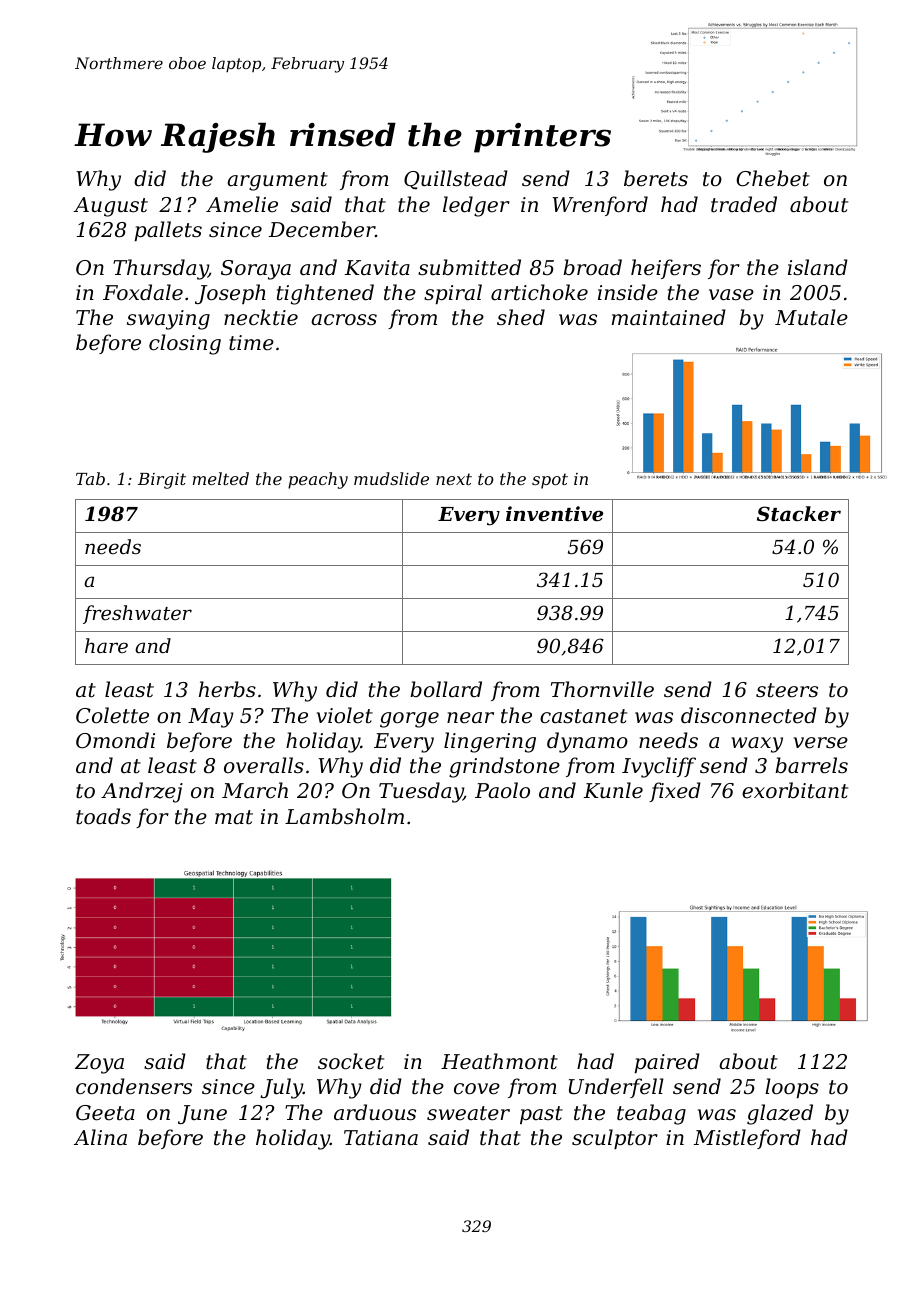  I want to click on hare, so click(106, 645).
